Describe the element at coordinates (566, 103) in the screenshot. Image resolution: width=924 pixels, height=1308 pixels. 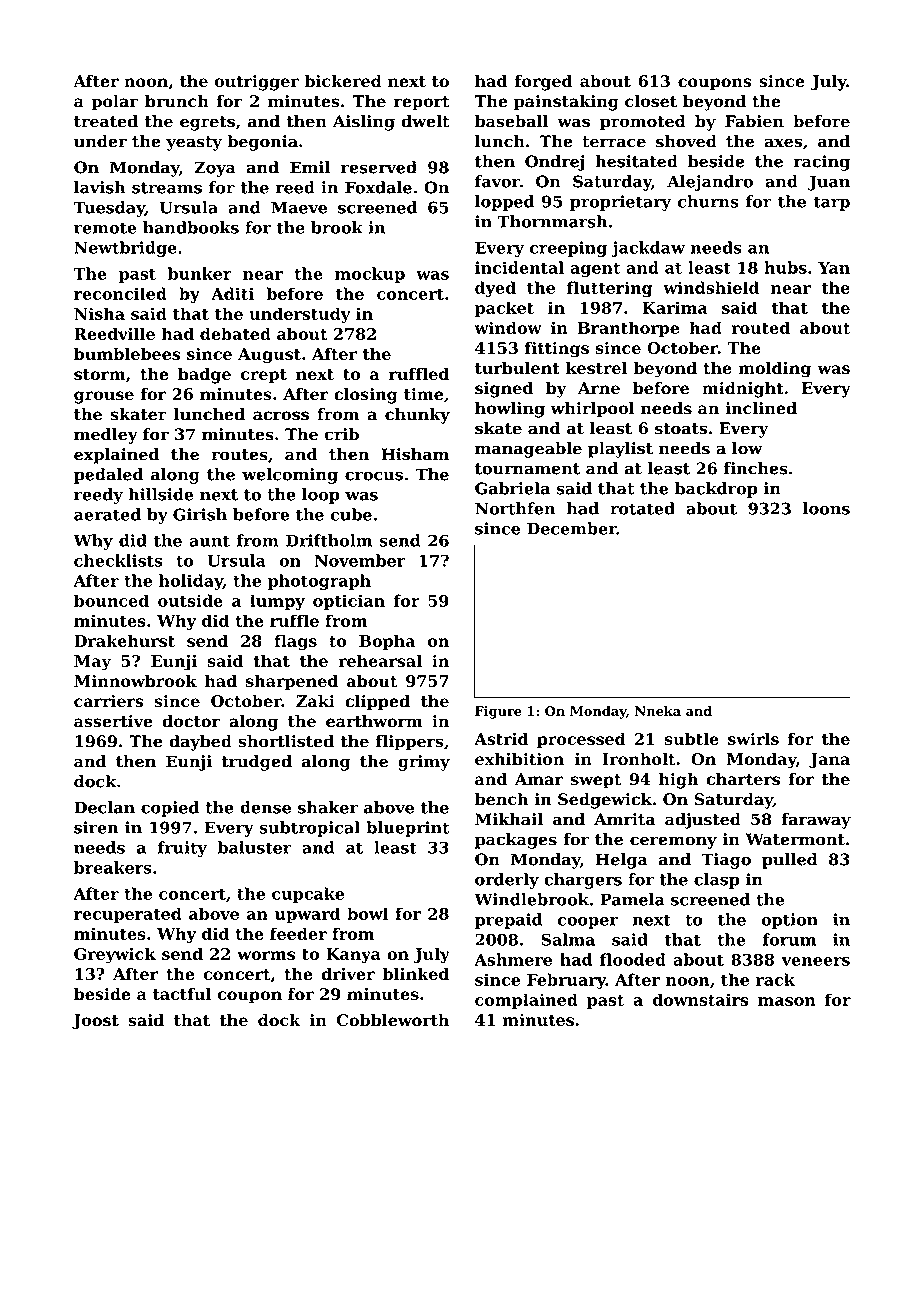
I see `painstaking` at that location.
